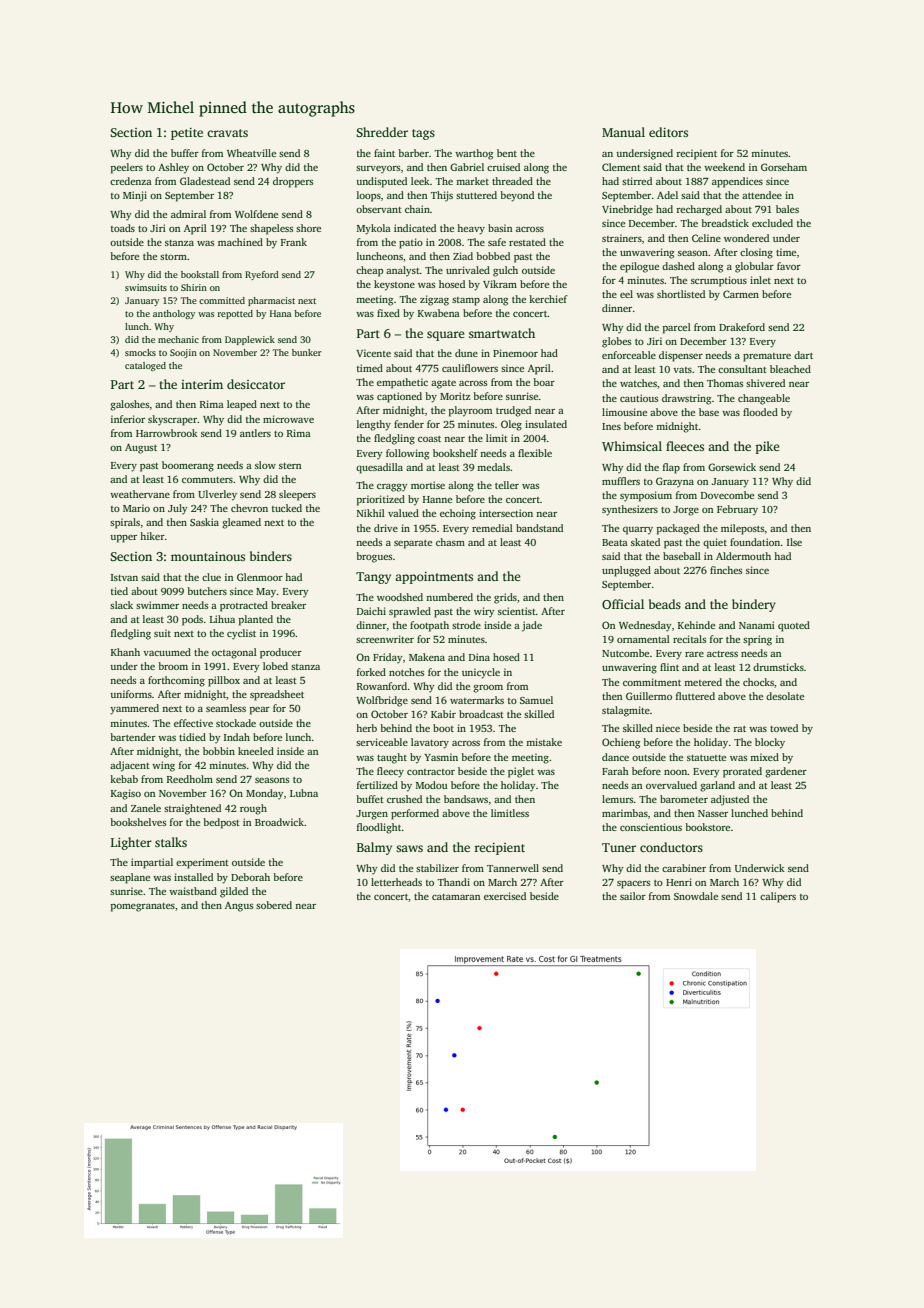  What do you see at coordinates (778, 897) in the page?
I see `calipers` at bounding box center [778, 897].
